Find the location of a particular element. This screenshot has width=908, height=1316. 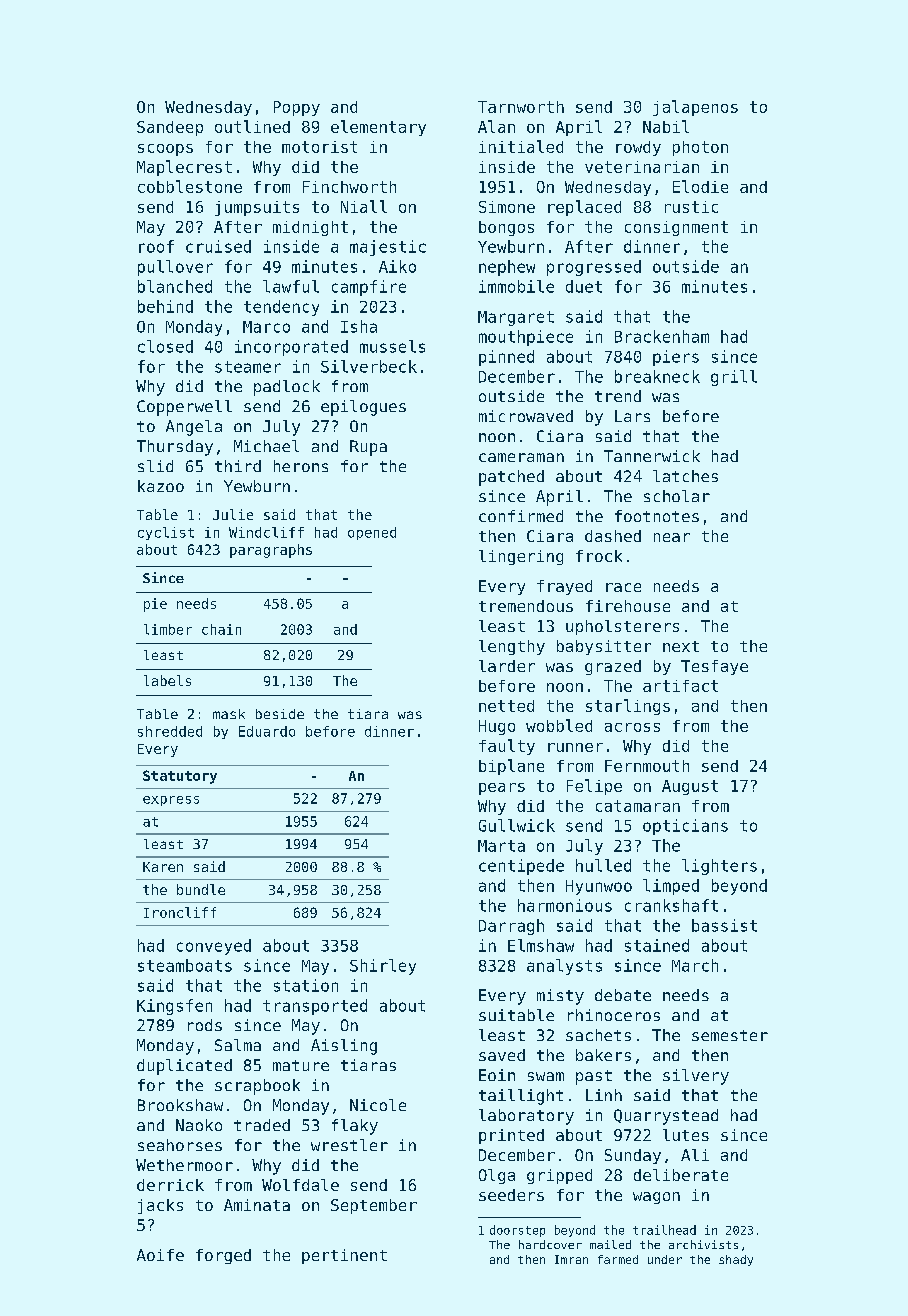

biplane is located at coordinates (511, 767).
